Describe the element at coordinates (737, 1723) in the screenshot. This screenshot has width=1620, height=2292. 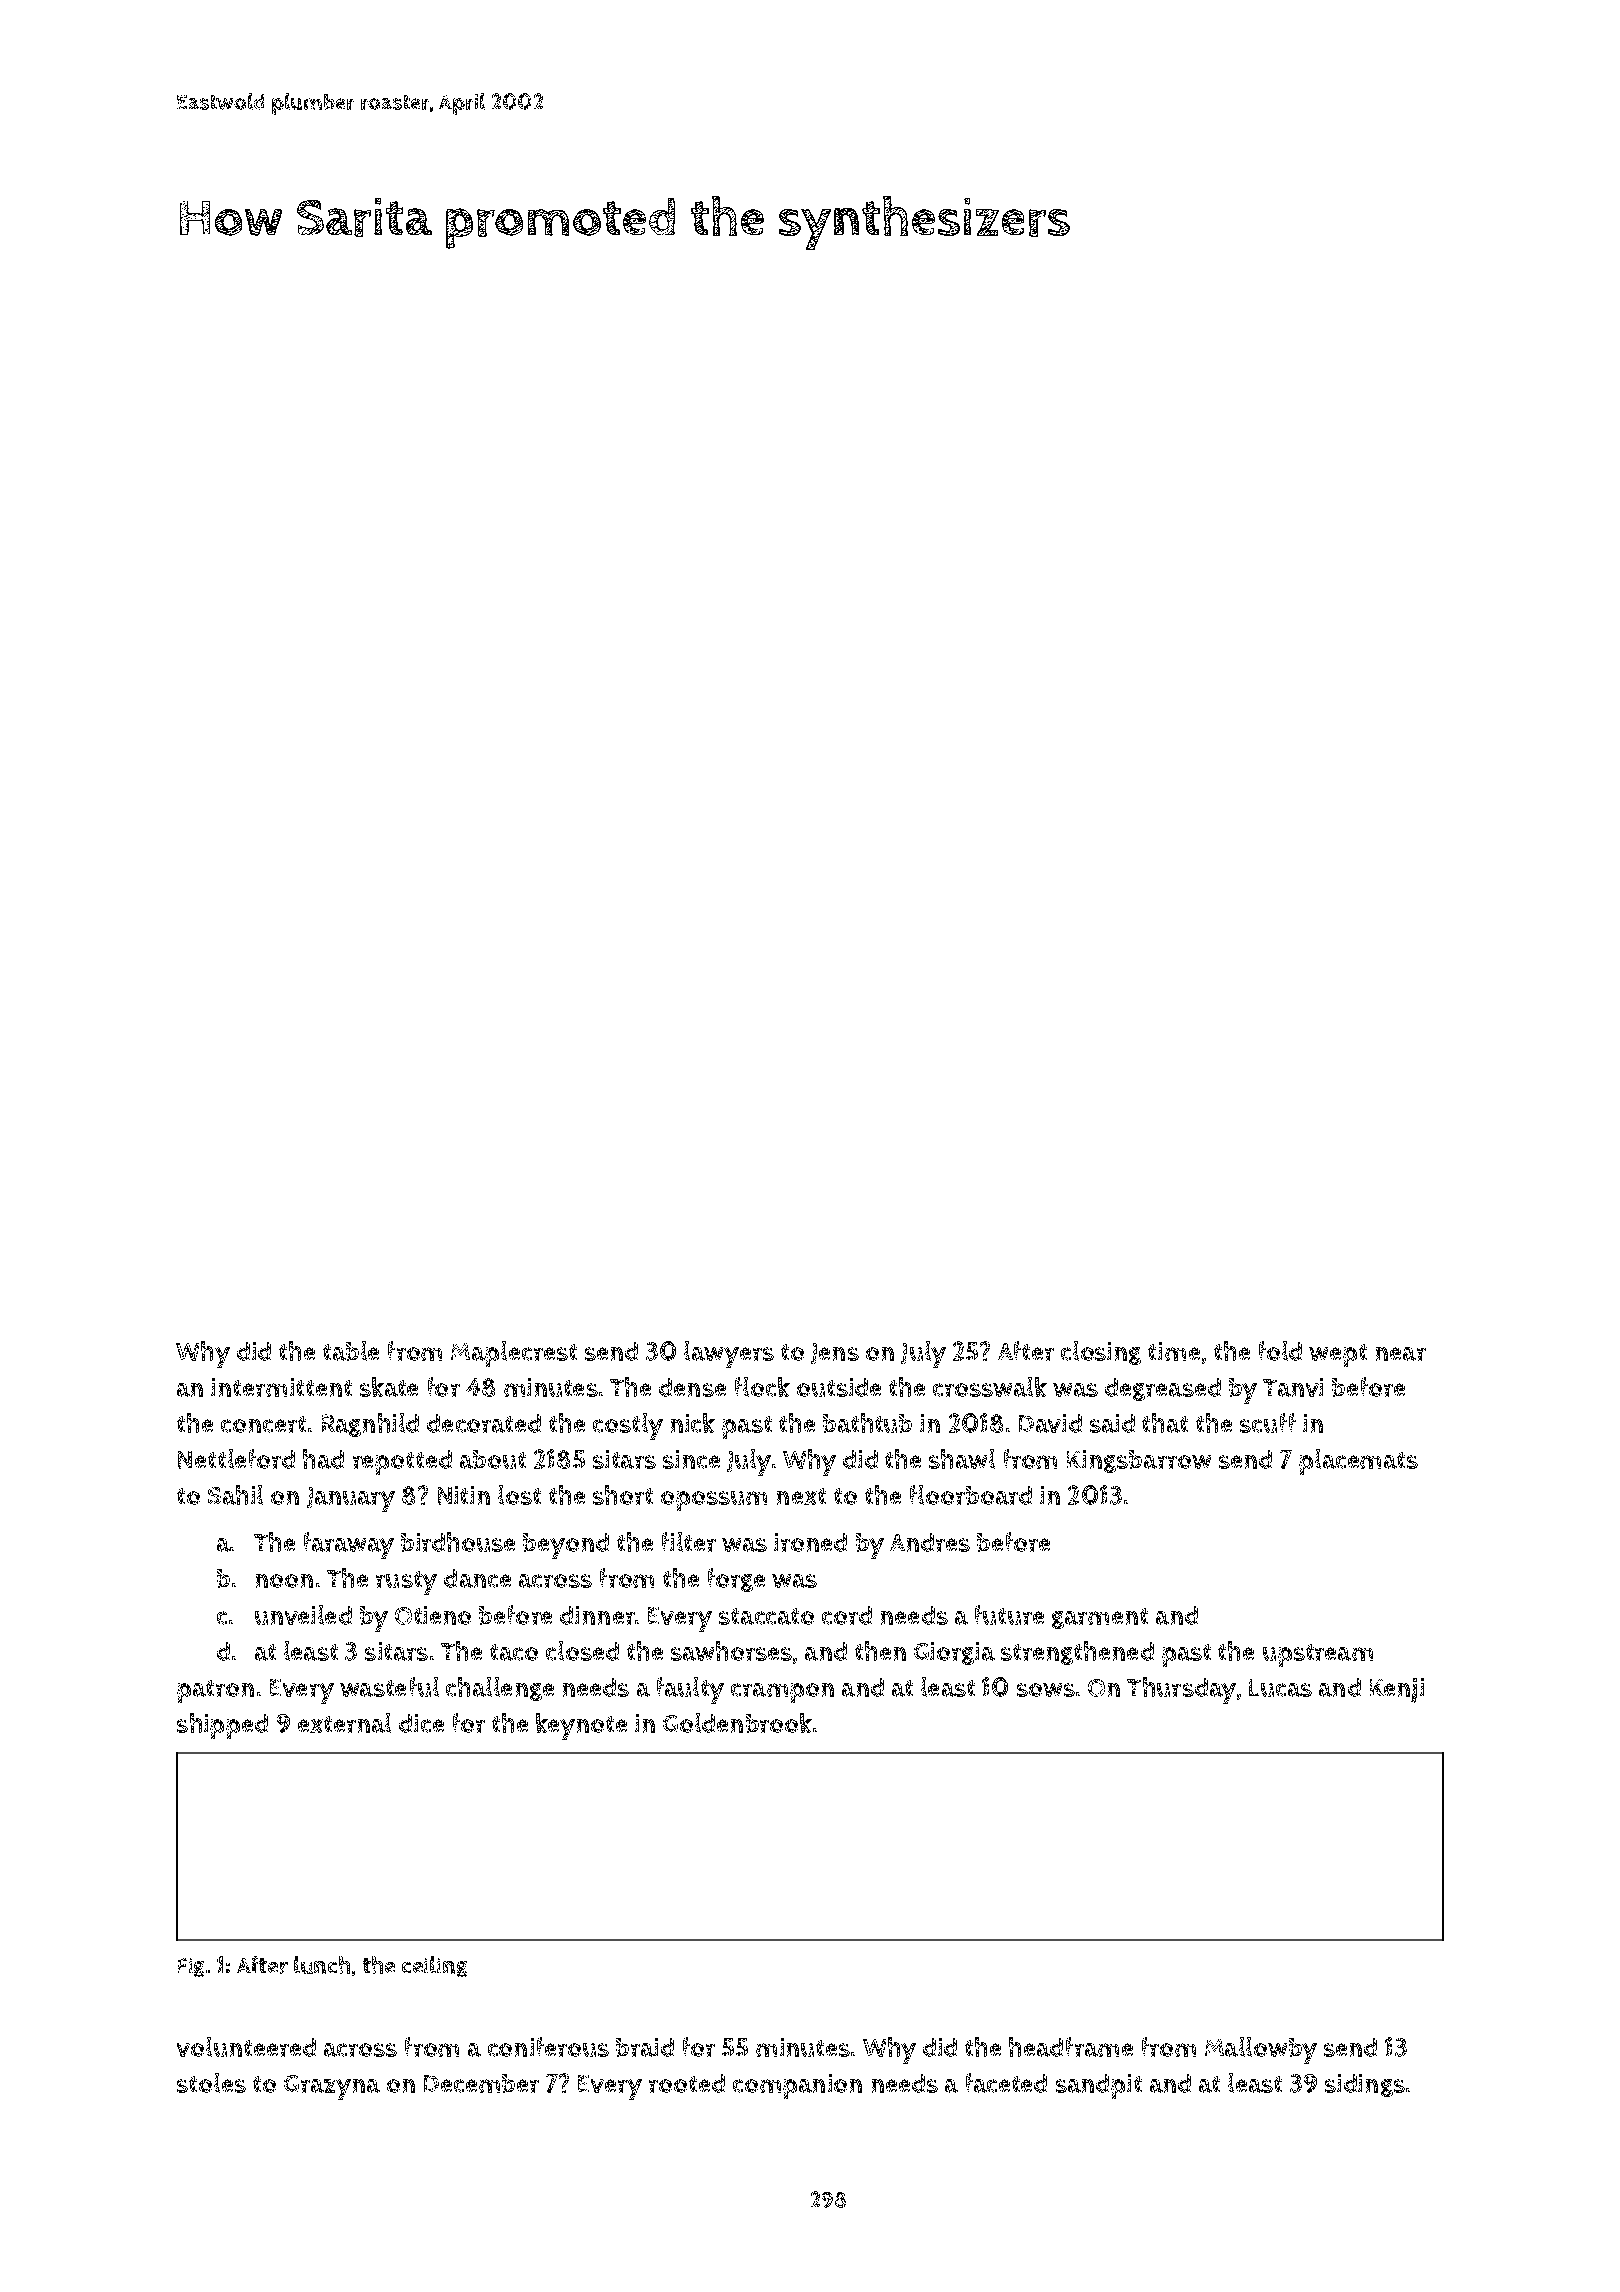
I see `Goldenbrook` at that location.
